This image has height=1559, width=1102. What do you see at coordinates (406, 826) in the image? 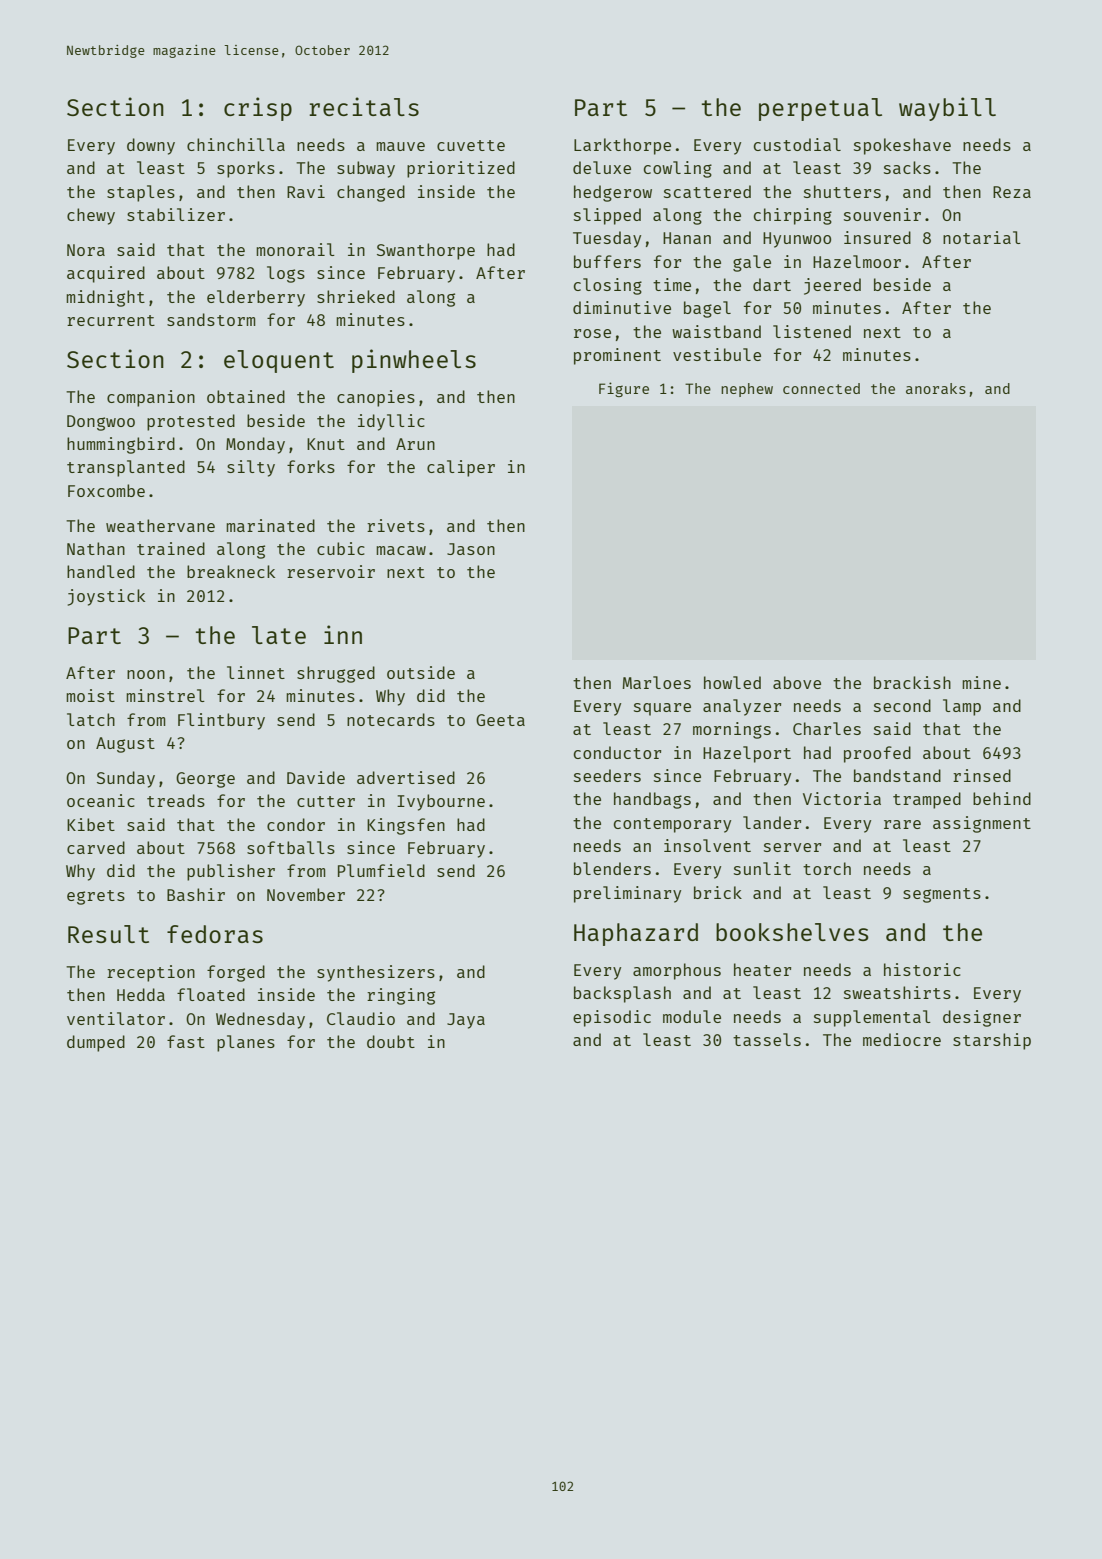
I see `Kingsfen` at bounding box center [406, 826].
